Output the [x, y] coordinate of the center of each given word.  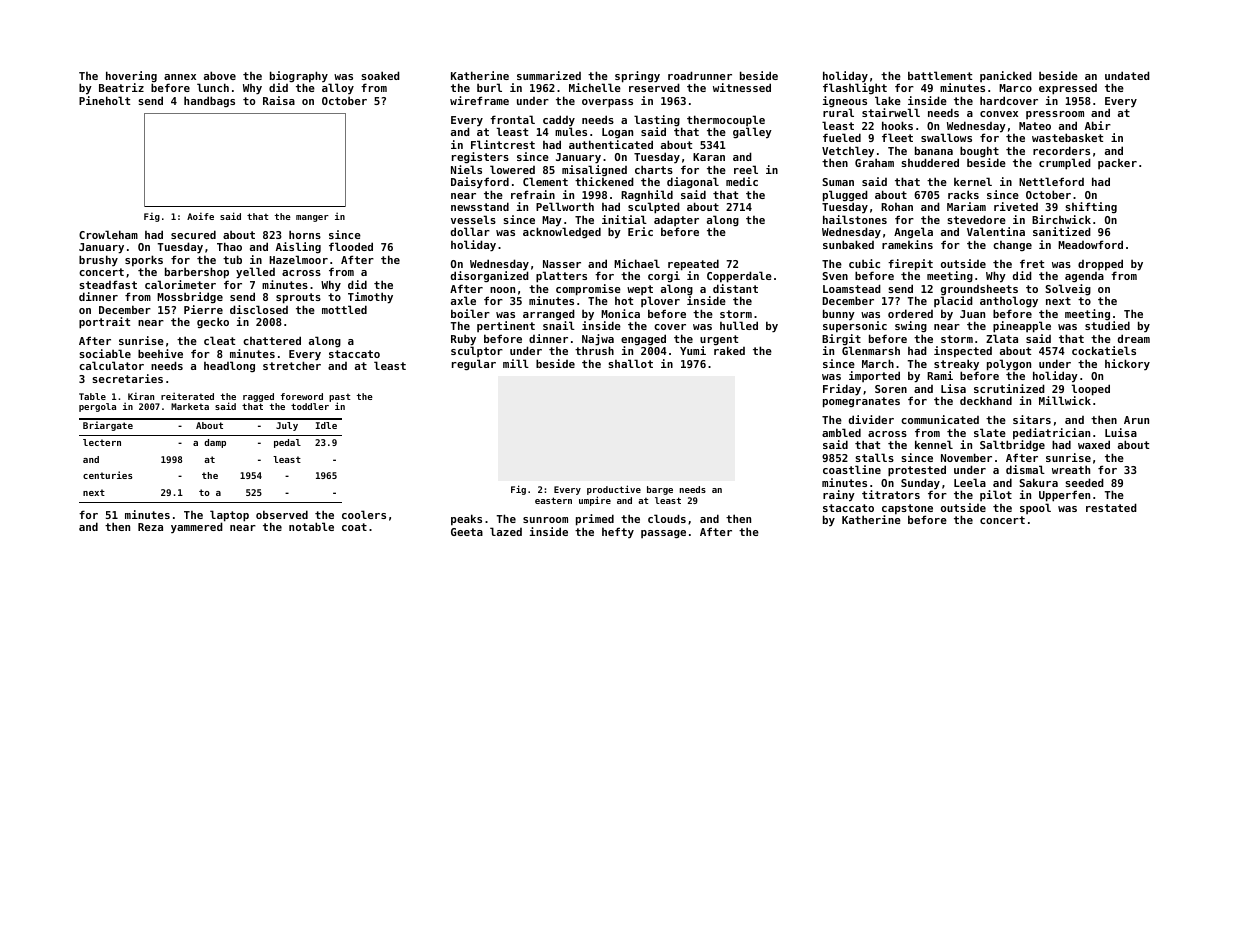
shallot [630, 363]
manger [312, 218]
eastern [553, 500]
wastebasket [1067, 137]
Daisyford [480, 182]
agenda [1084, 277]
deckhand [986, 400]
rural [838, 113]
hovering [131, 76]
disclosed [259, 309]
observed [282, 514]
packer [1117, 164]
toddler [310, 406]
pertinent [506, 326]
